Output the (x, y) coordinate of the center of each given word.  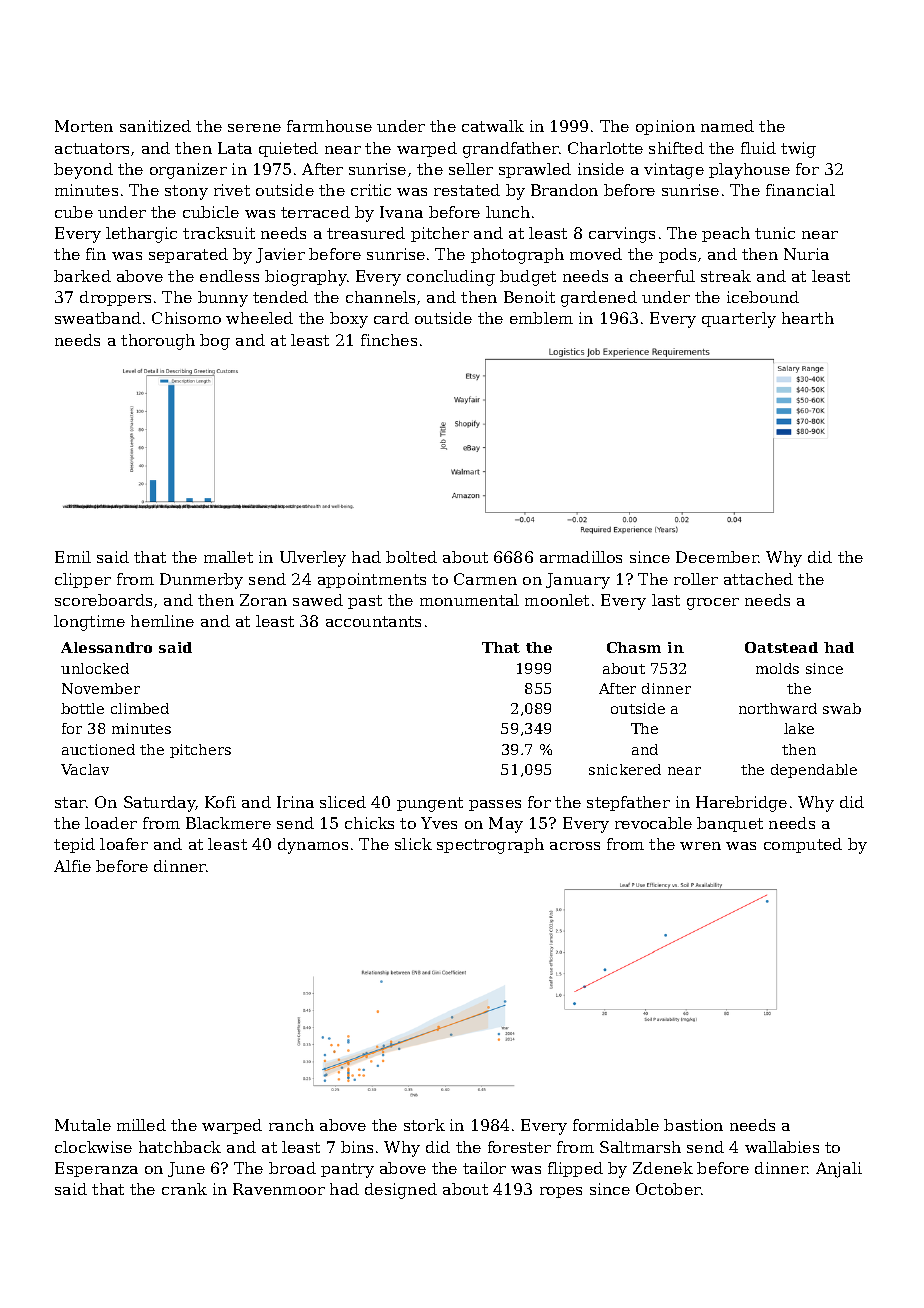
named (727, 126)
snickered (625, 769)
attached (758, 579)
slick (413, 844)
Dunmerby (201, 581)
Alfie (72, 866)
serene (254, 128)
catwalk (493, 126)
